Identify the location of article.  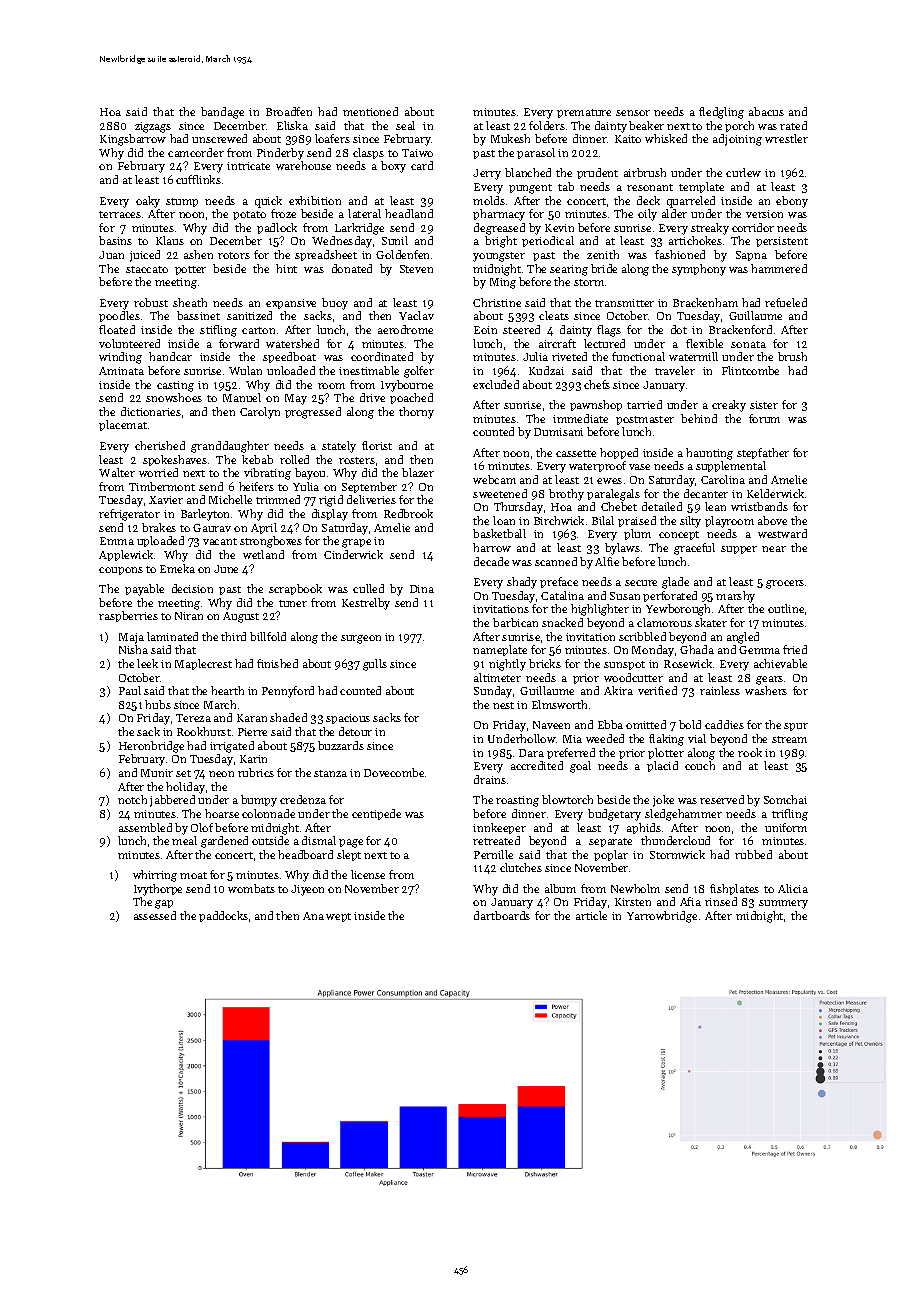
(591, 915).
